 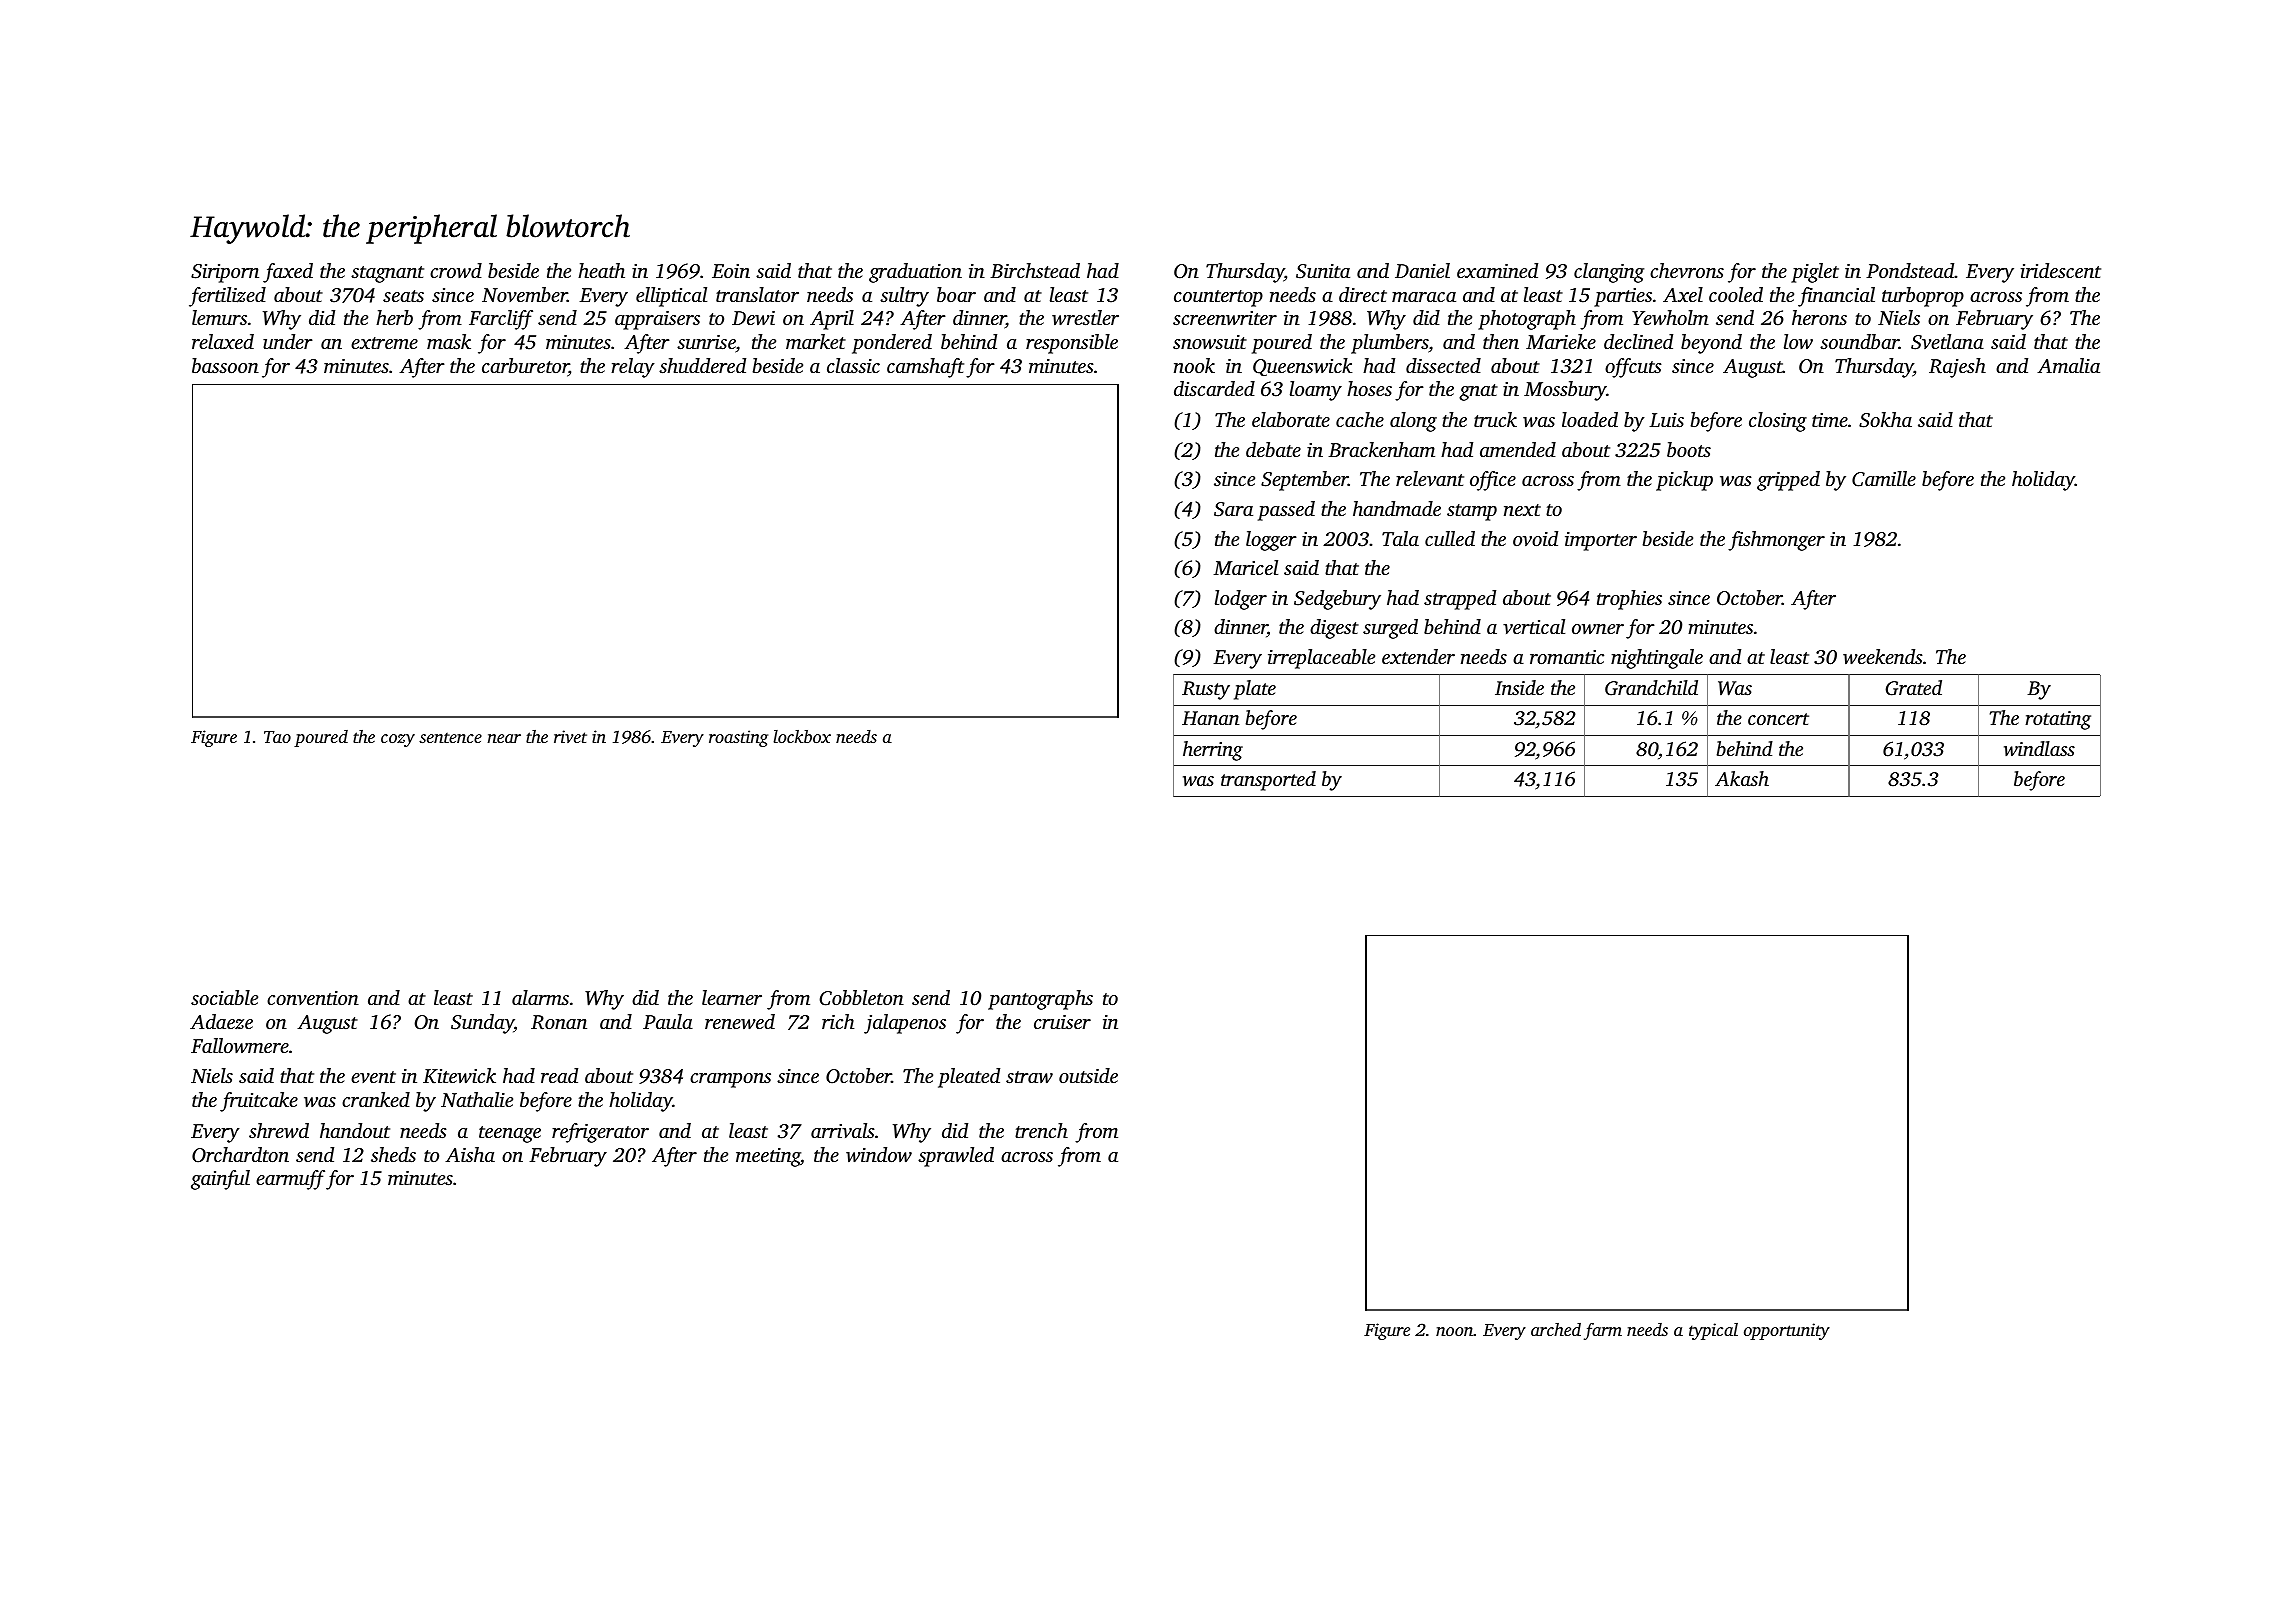 I want to click on rotating, so click(x=2058, y=720).
